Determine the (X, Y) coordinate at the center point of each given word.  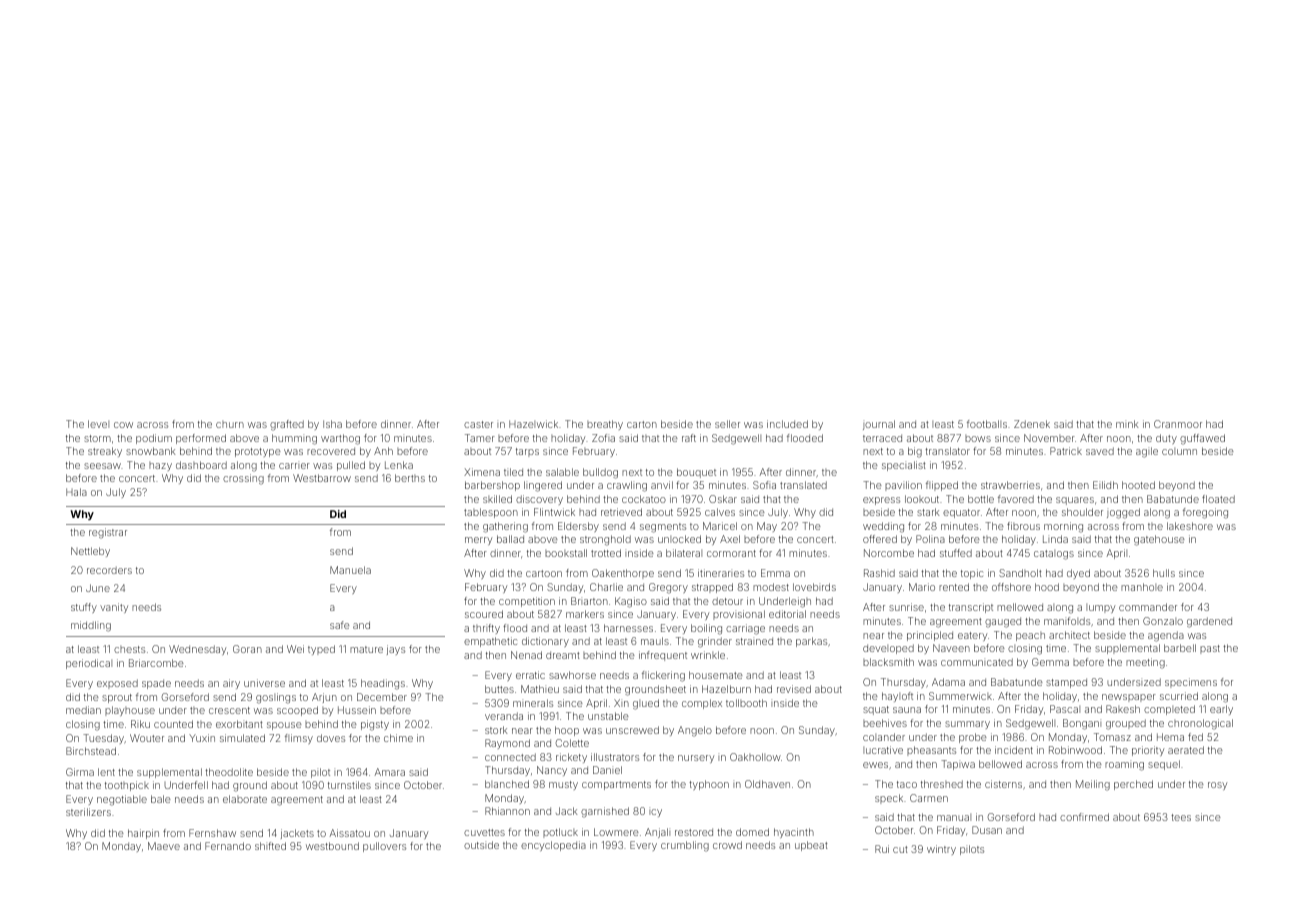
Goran (247, 649)
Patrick (1066, 451)
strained (754, 641)
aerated (1186, 750)
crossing (243, 479)
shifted (270, 846)
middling (91, 626)
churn (230, 424)
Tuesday (103, 739)
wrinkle (708, 655)
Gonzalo (1163, 621)
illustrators (615, 757)
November (1049, 438)
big (915, 452)
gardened (1209, 622)
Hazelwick (533, 424)
